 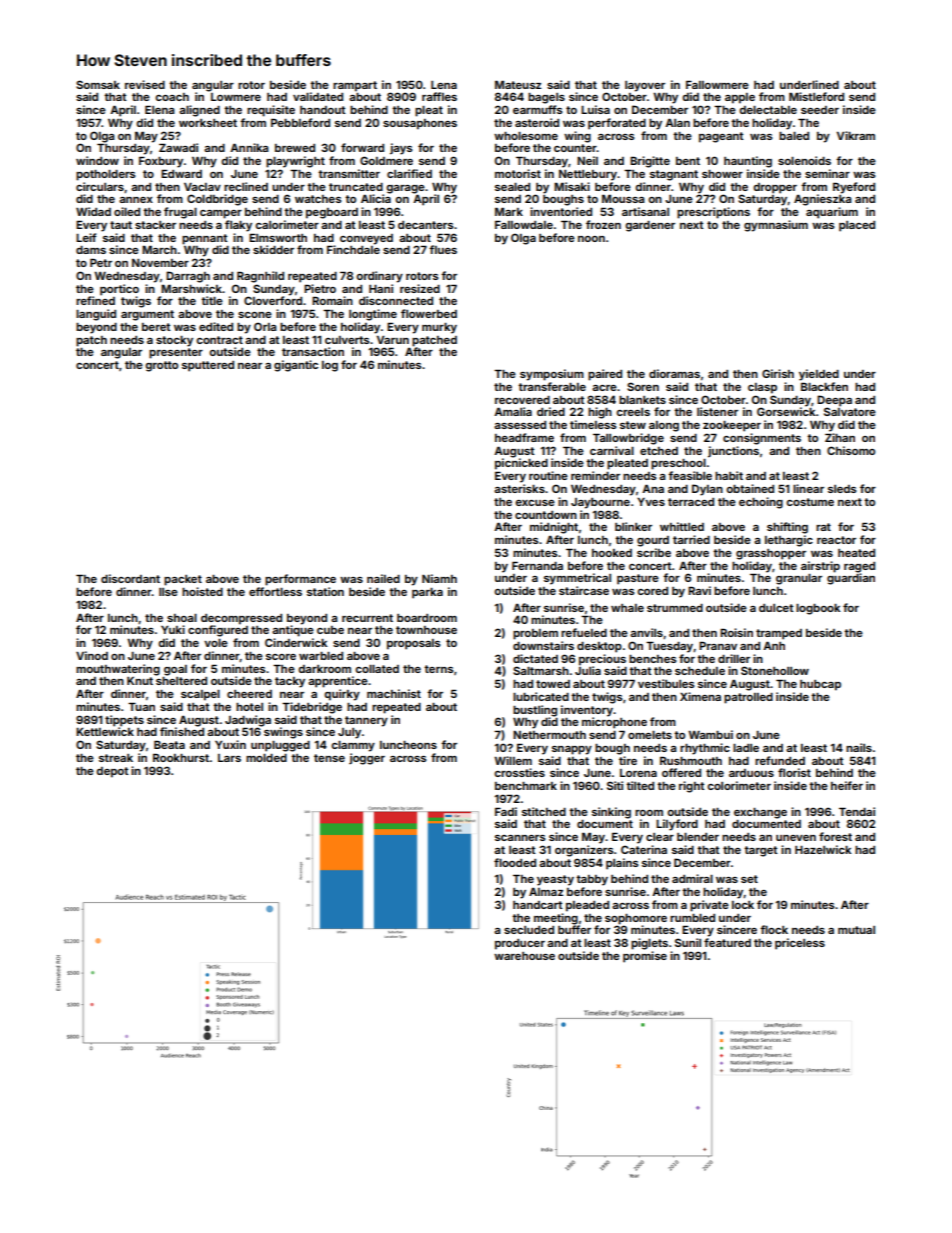 I want to click on warehouse, so click(x=524, y=956).
